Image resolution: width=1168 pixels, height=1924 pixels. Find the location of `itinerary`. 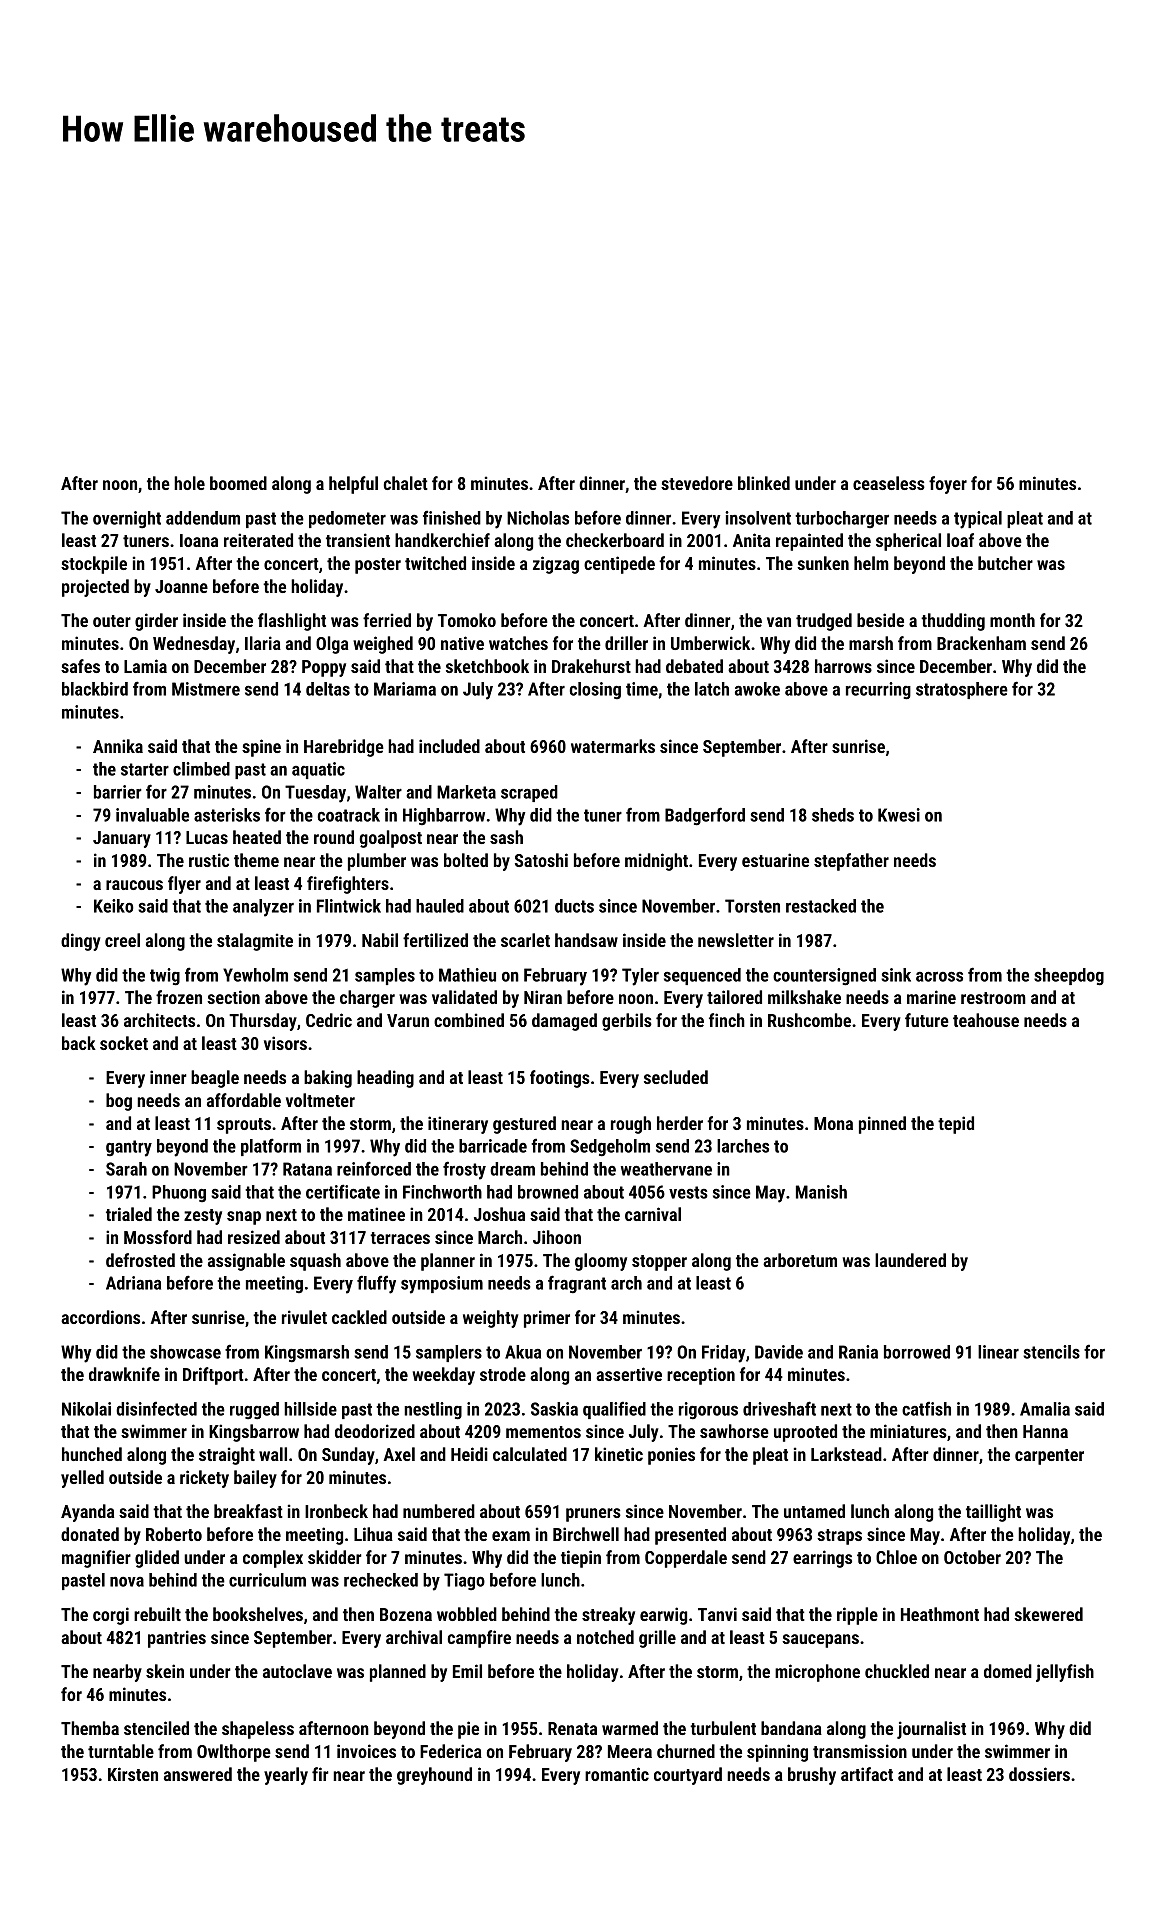

itinerary is located at coordinates (458, 1125).
